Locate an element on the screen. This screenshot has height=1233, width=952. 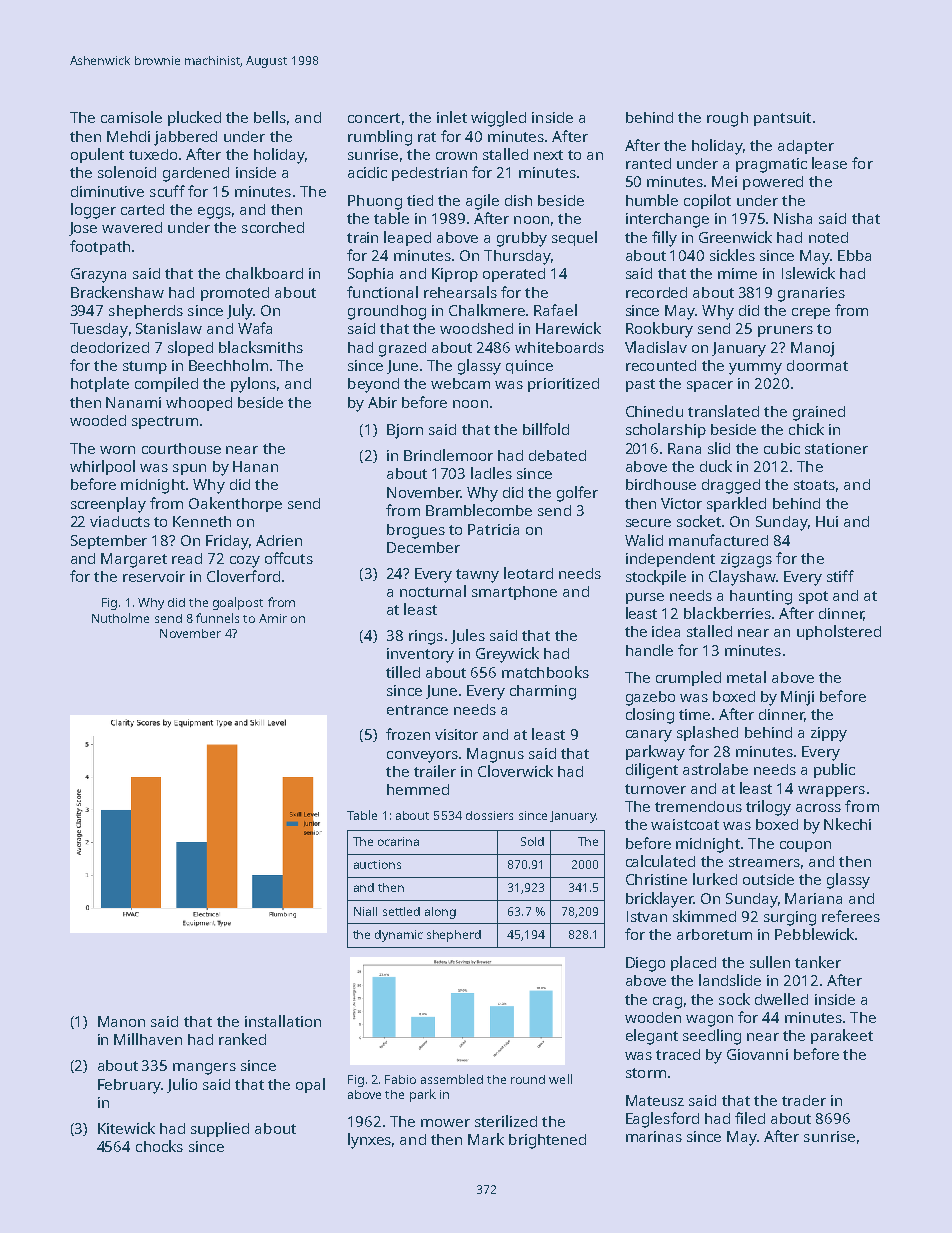
pantsuit is located at coordinates (782, 119).
